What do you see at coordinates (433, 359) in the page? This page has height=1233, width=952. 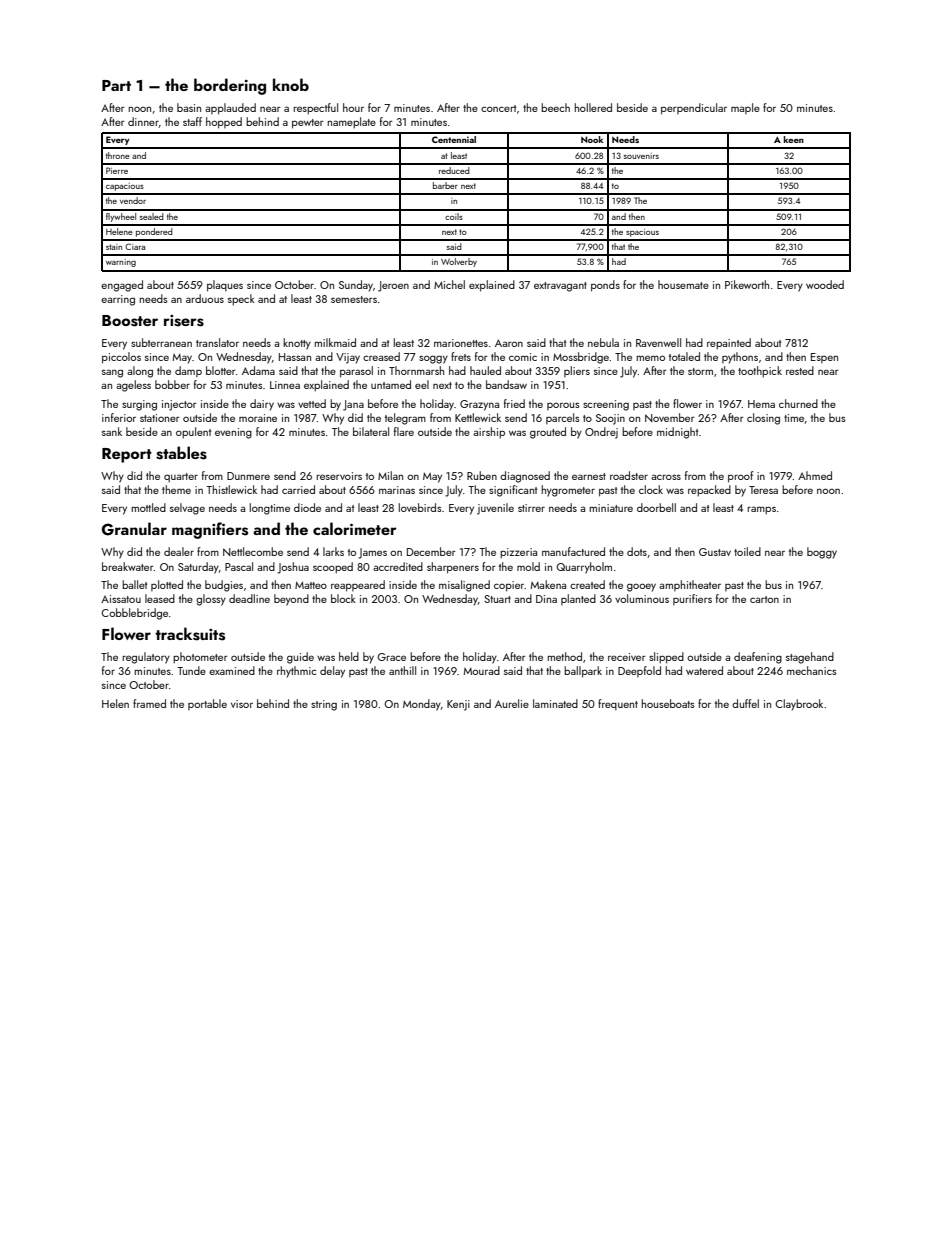 I see `soggy` at bounding box center [433, 359].
